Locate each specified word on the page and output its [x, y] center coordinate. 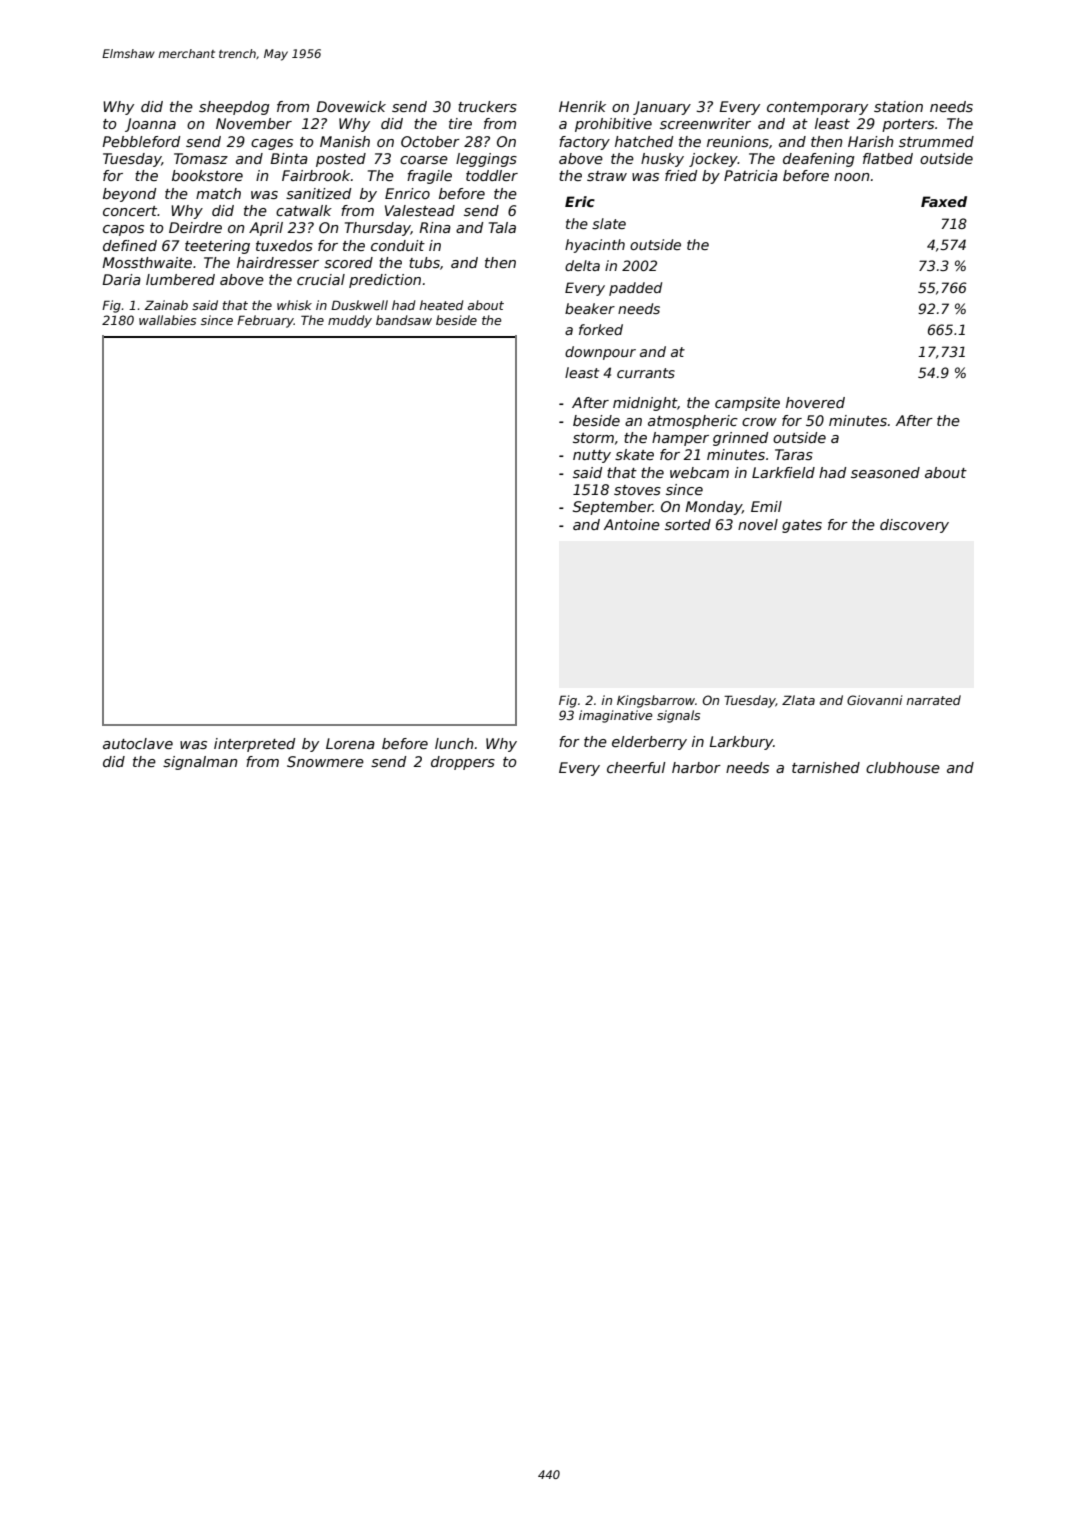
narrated [934, 700]
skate [634, 454]
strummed [936, 141]
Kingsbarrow [656, 701]
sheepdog [234, 108]
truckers [487, 106]
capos [123, 230]
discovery [914, 526]
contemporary [817, 108]
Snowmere [325, 761]
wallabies [167, 320]
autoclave [138, 743]
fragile [429, 177]
